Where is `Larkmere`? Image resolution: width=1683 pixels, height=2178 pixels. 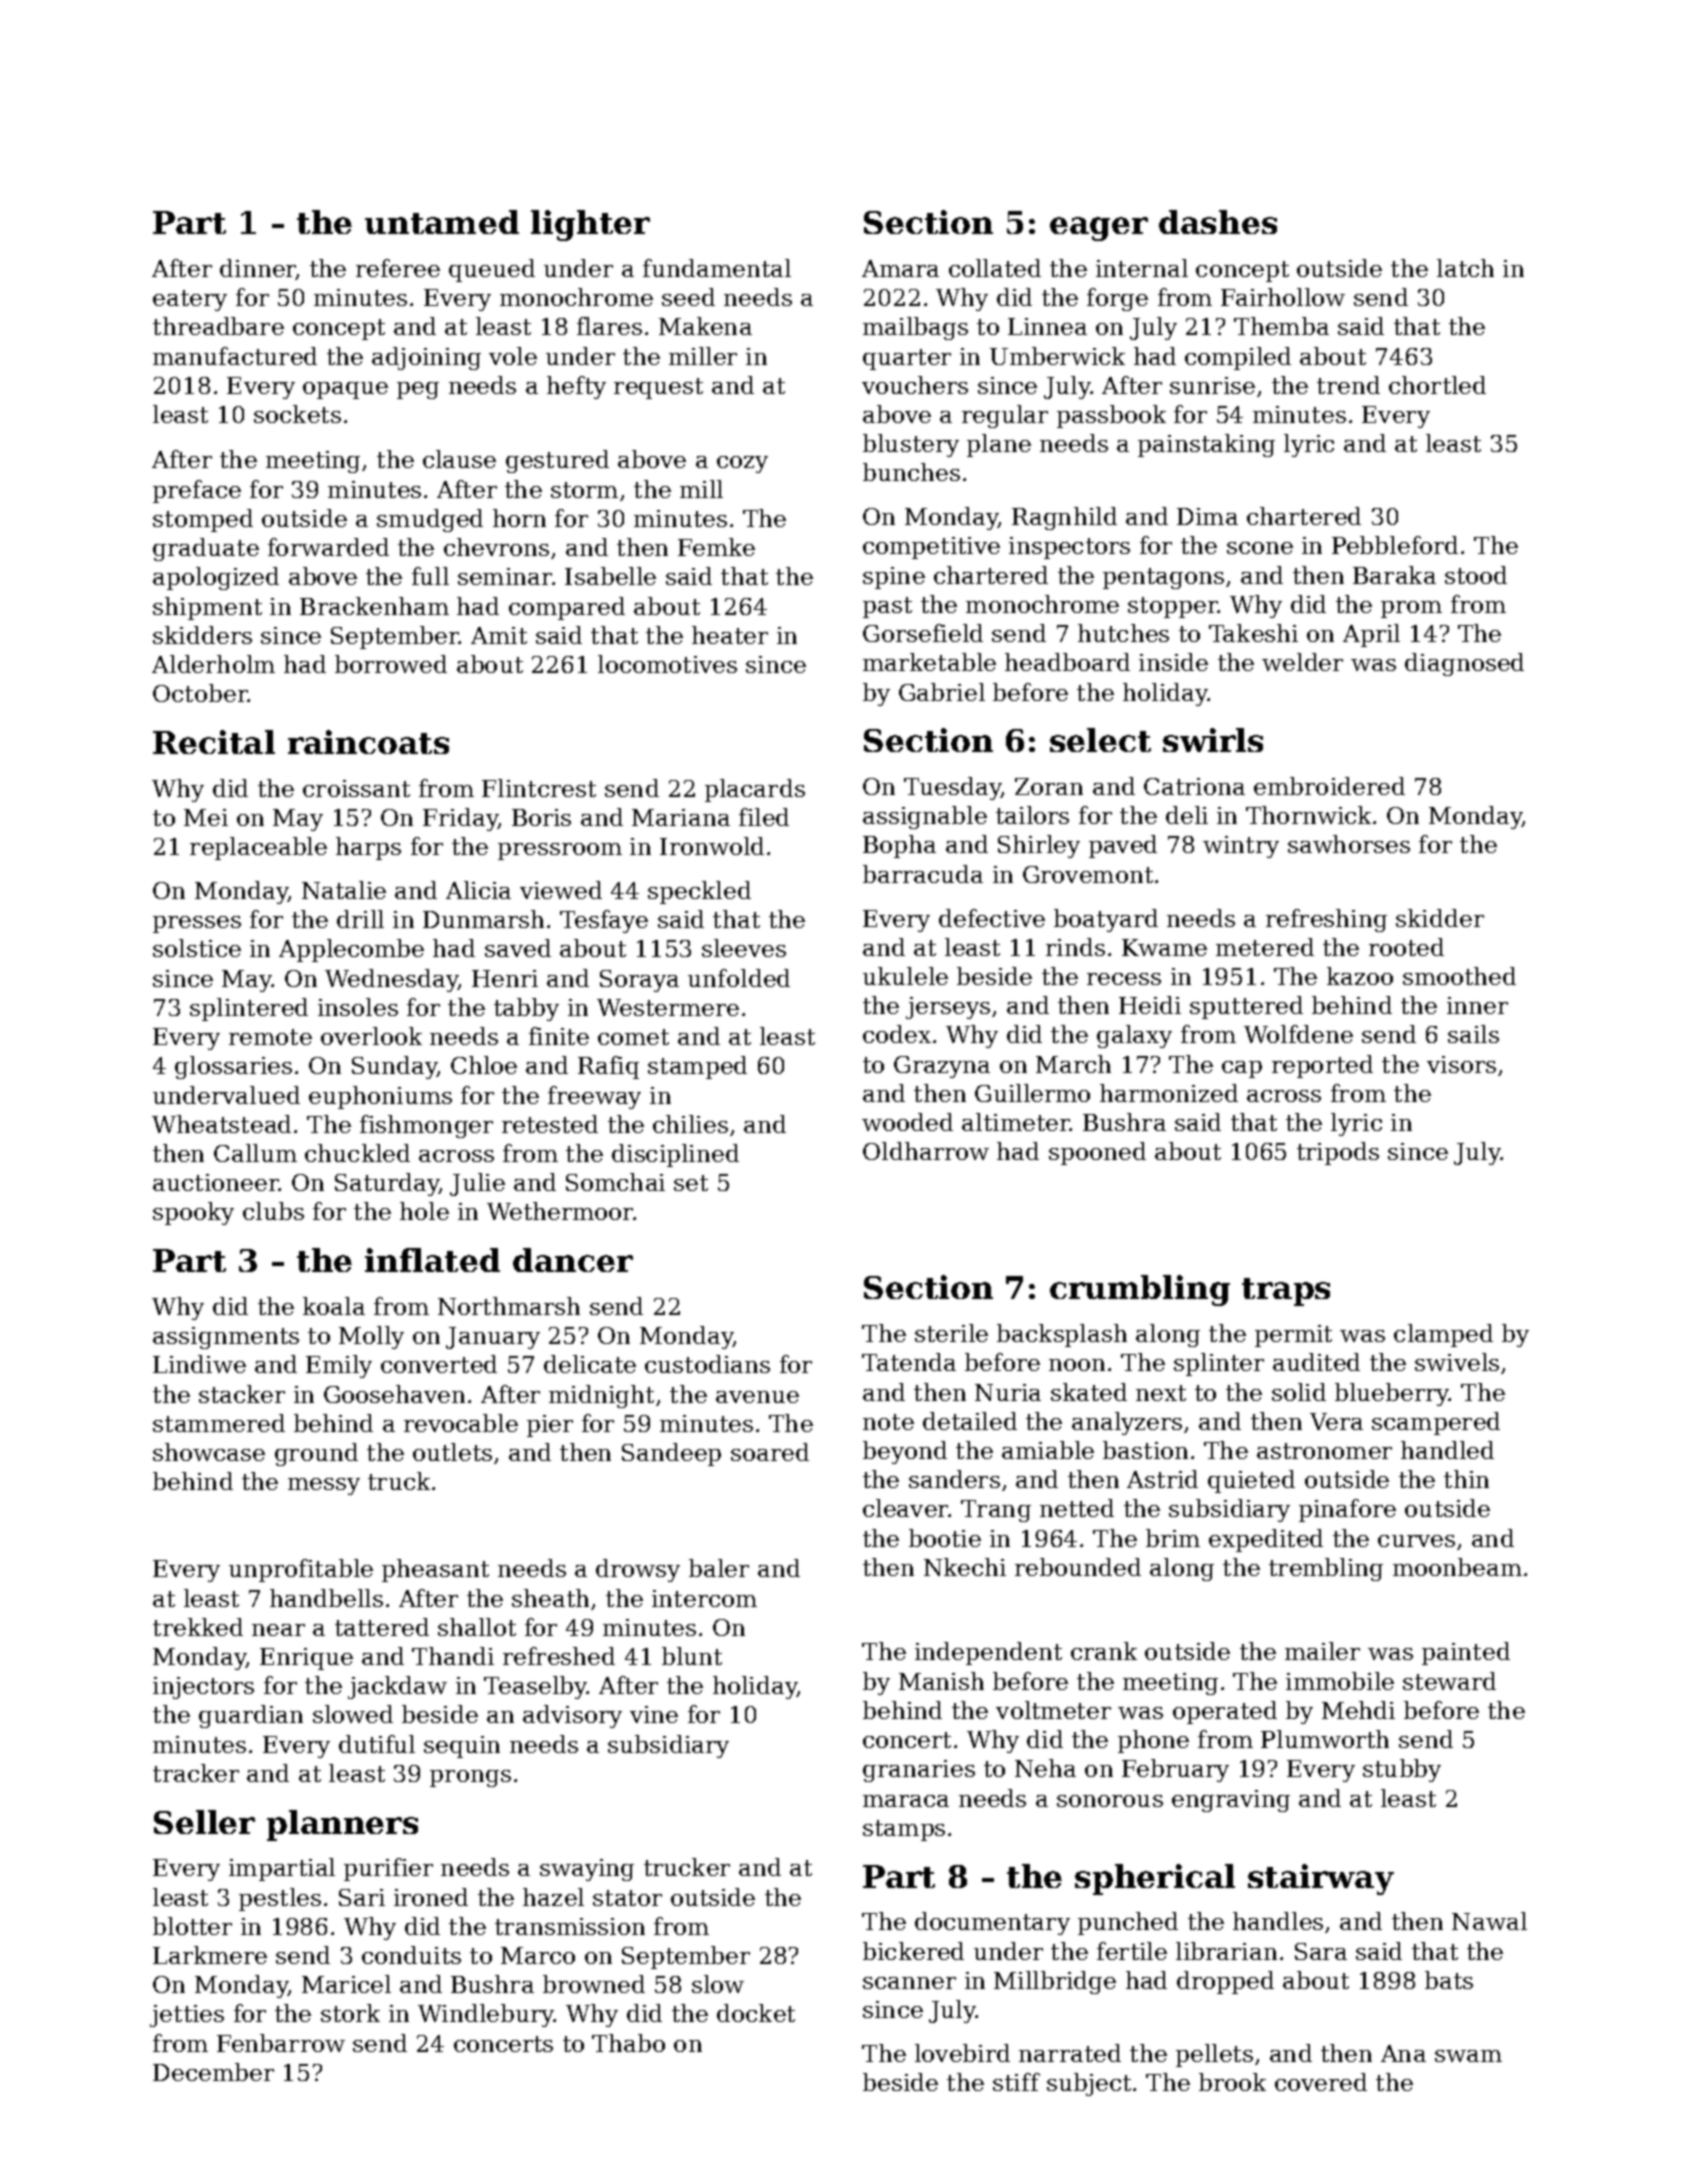 Larkmere is located at coordinates (210, 1955).
